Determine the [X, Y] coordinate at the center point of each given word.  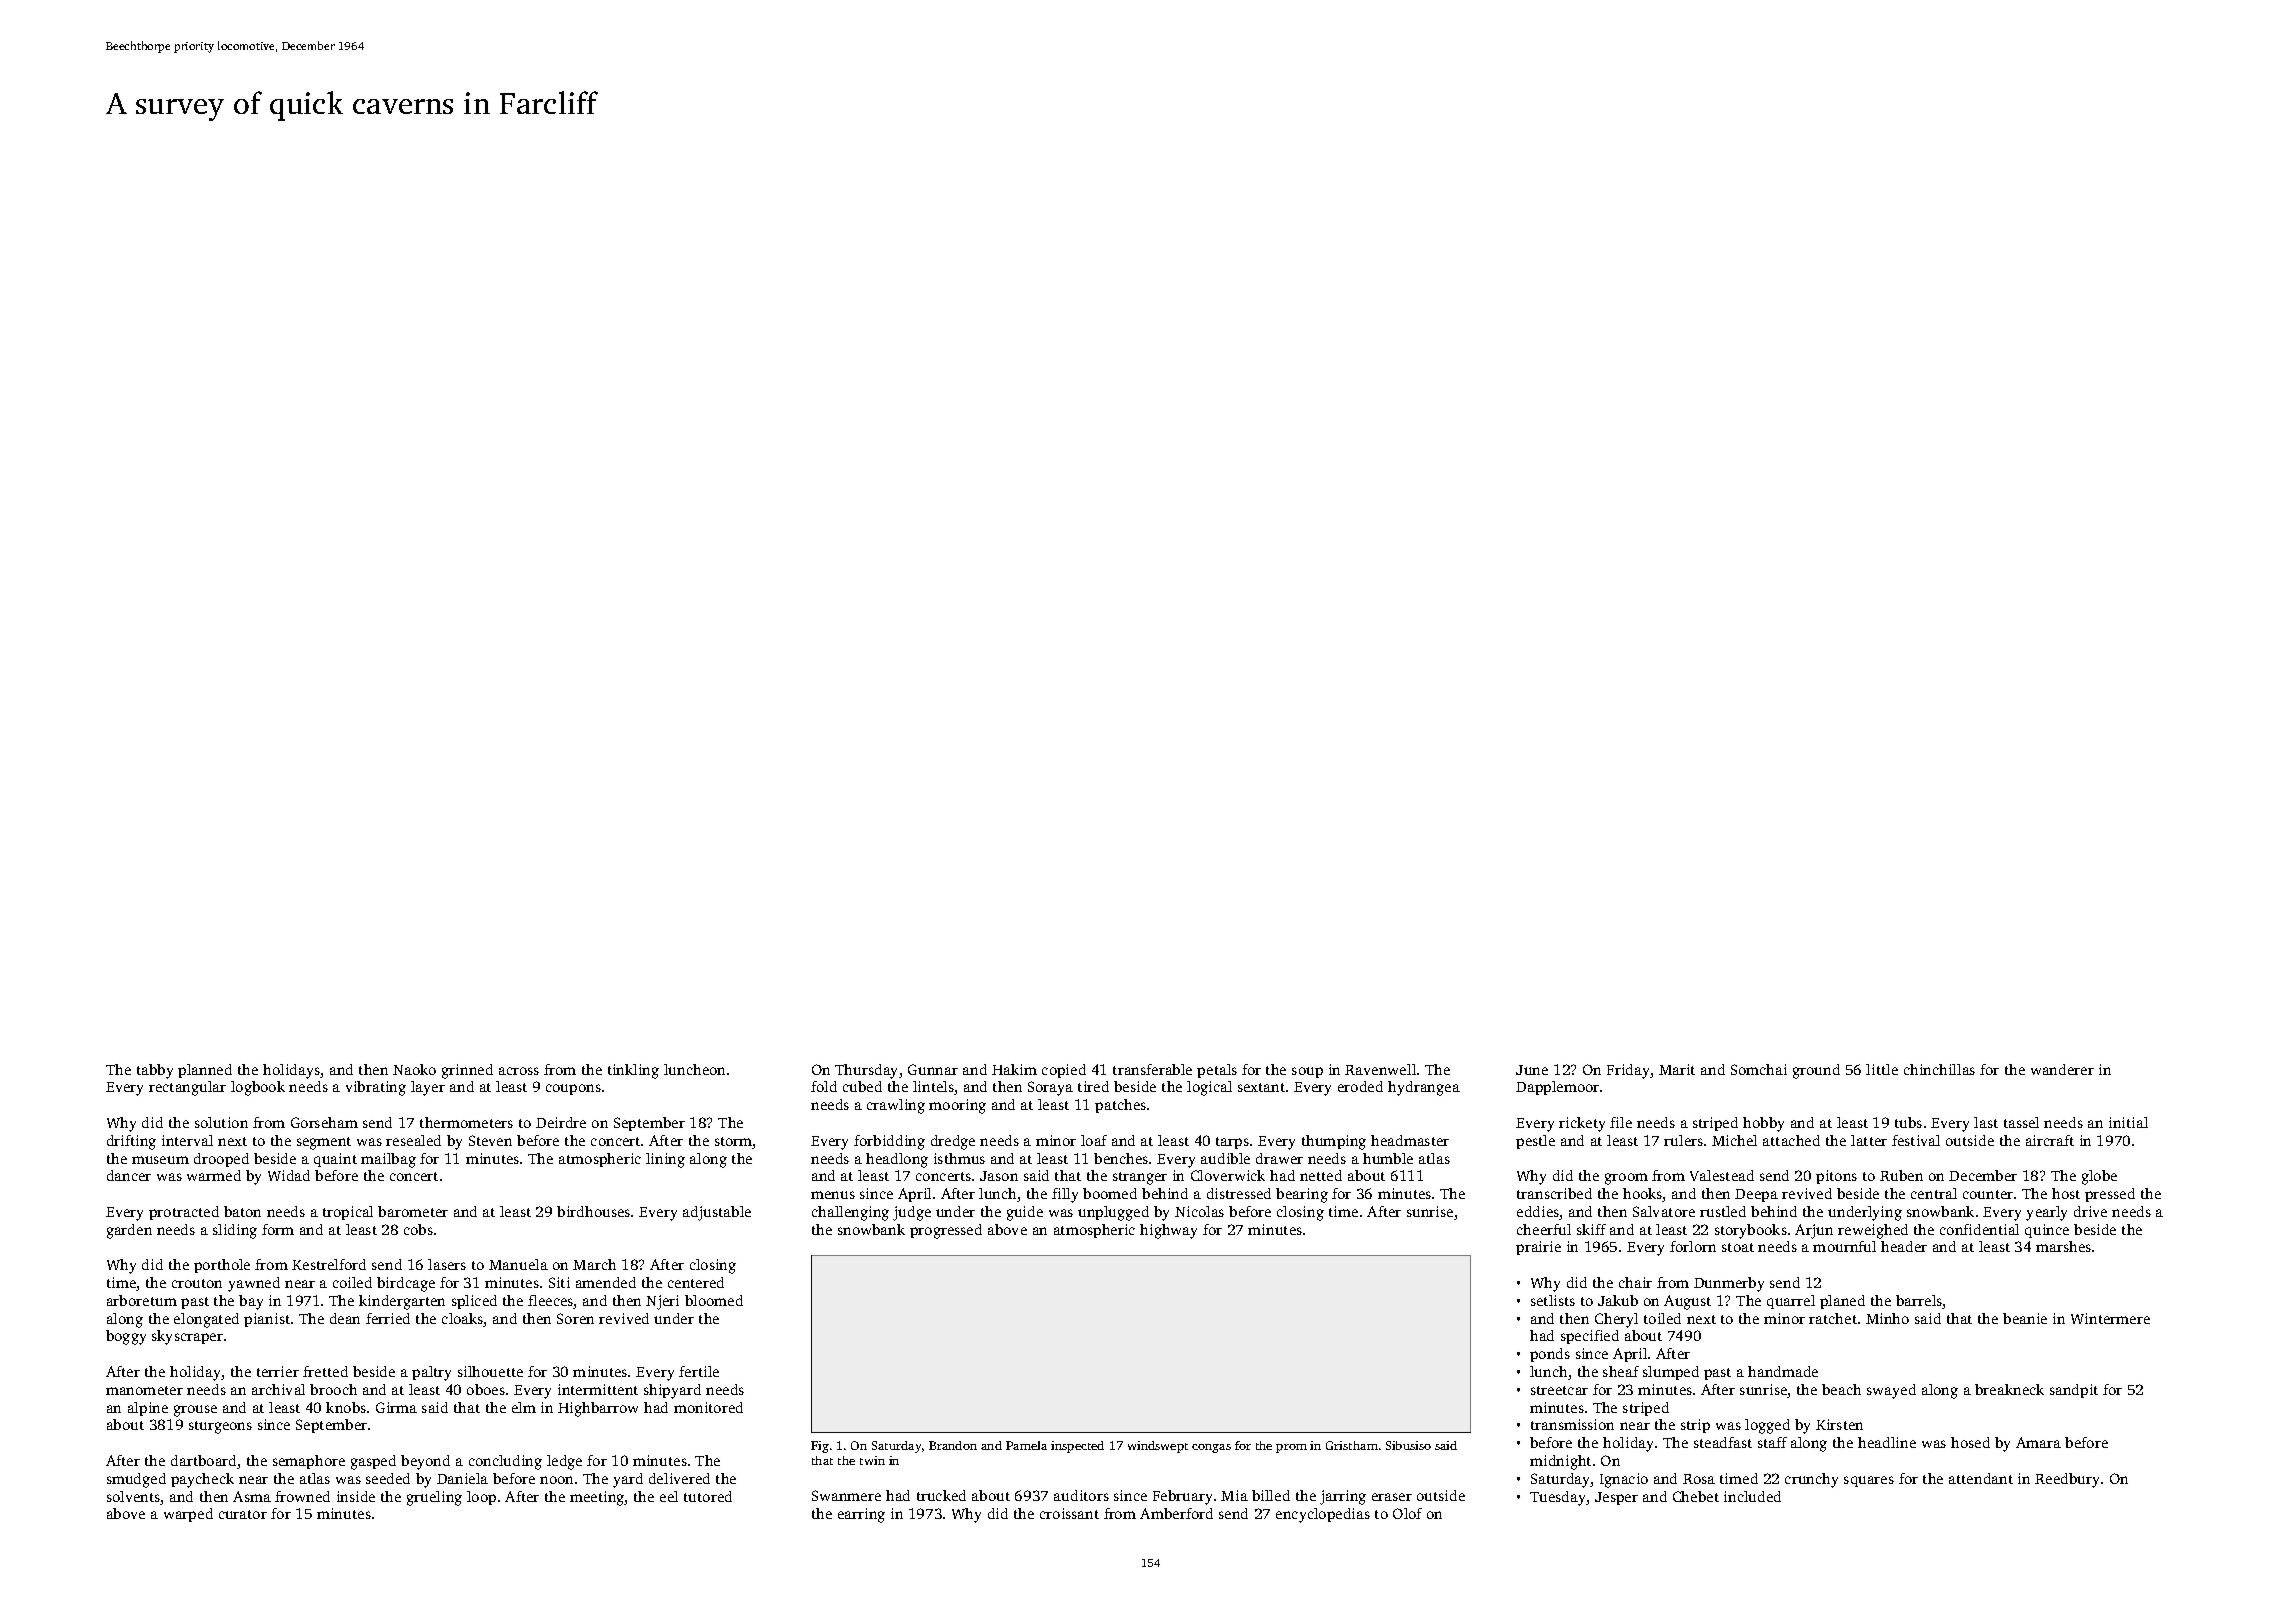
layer [428, 1088]
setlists [1553, 1300]
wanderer [2062, 1069]
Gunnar [933, 1069]
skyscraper [187, 1337]
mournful [1844, 1246]
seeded [388, 1478]
